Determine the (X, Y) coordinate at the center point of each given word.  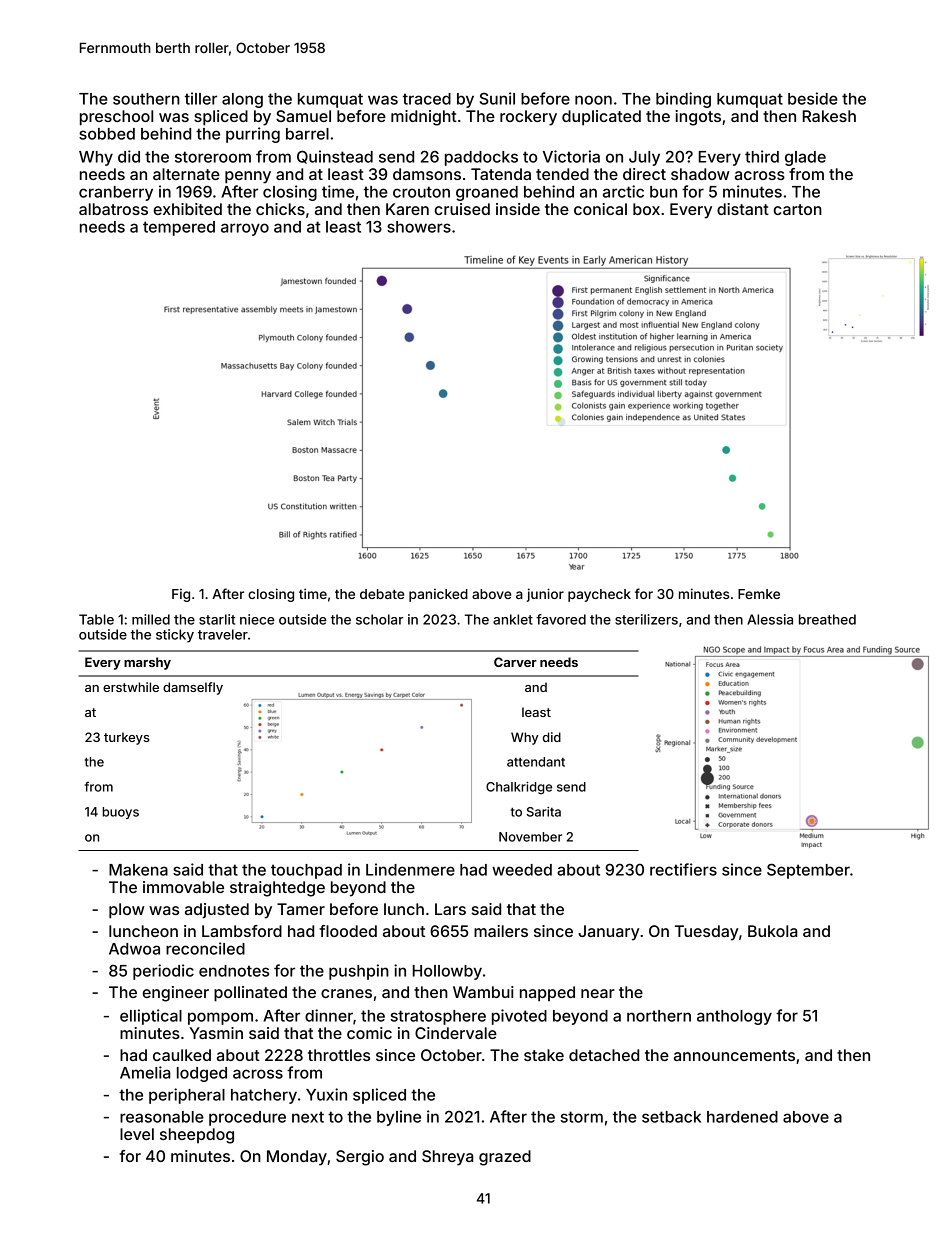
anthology (734, 1017)
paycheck (599, 595)
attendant (536, 762)
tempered (179, 228)
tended (562, 174)
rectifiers (683, 869)
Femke (759, 594)
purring (253, 135)
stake (544, 1055)
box (646, 209)
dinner (329, 1015)
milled (151, 619)
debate (382, 594)
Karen (407, 209)
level (137, 1134)
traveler (223, 634)
